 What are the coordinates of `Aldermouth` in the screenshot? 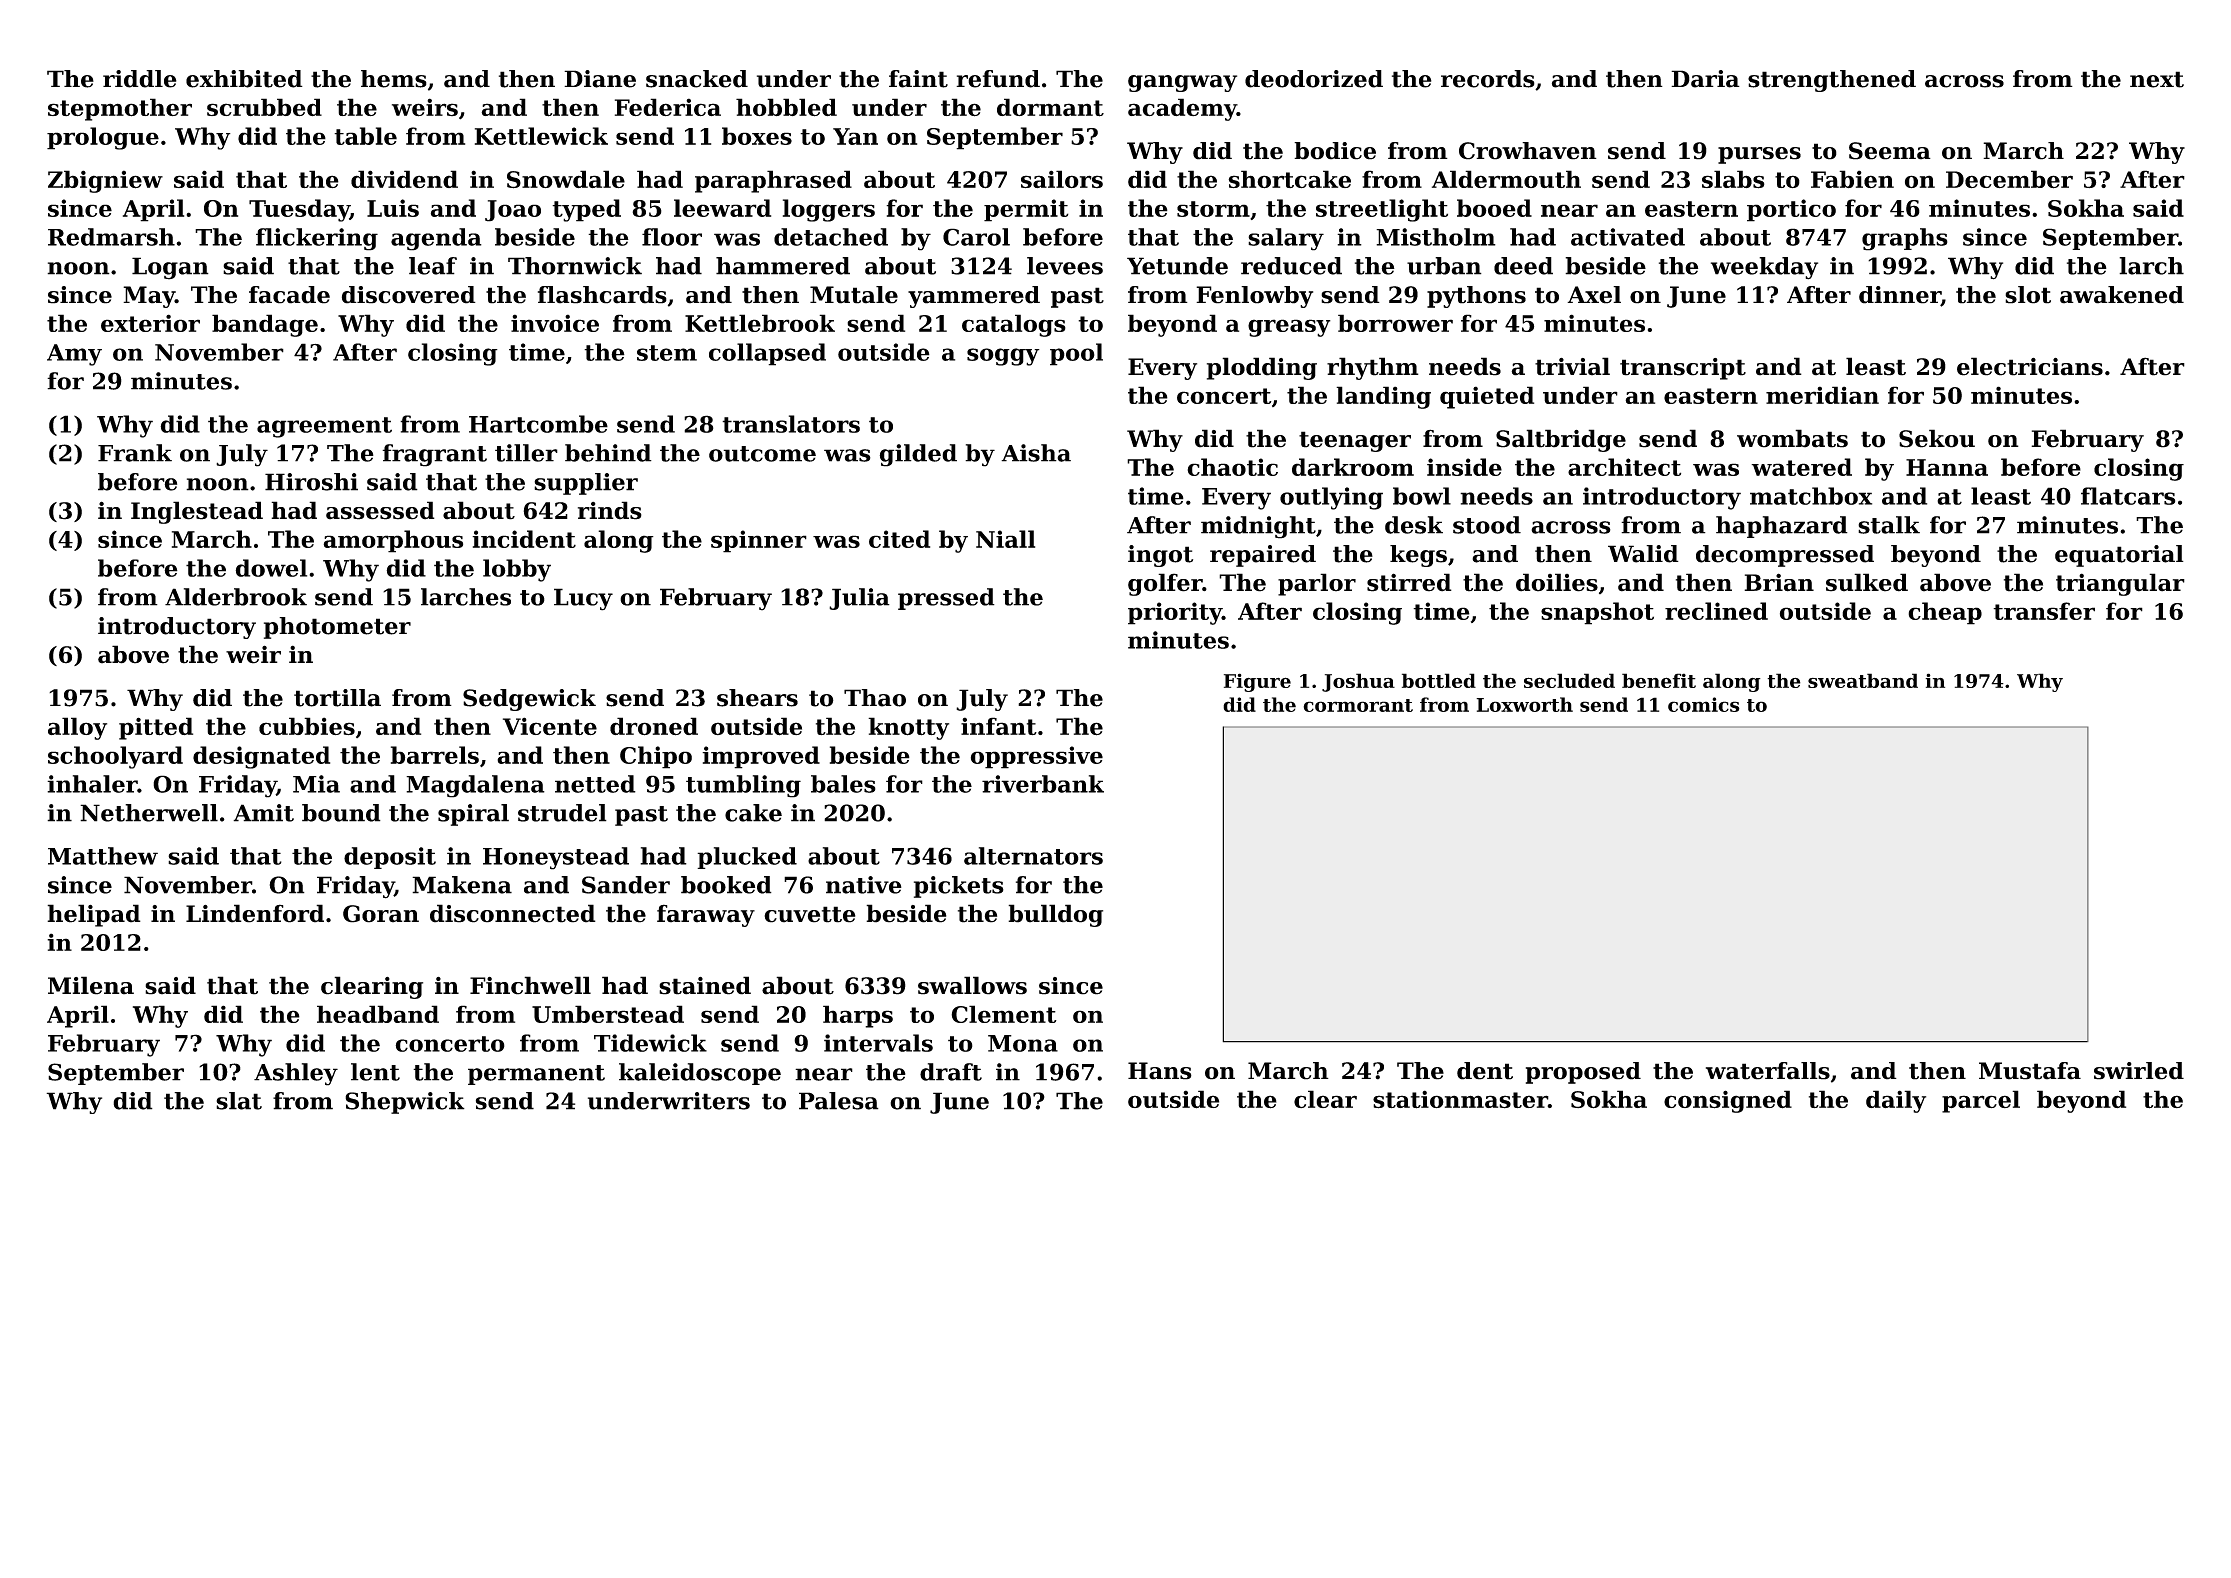 It's located at (1506, 179).
